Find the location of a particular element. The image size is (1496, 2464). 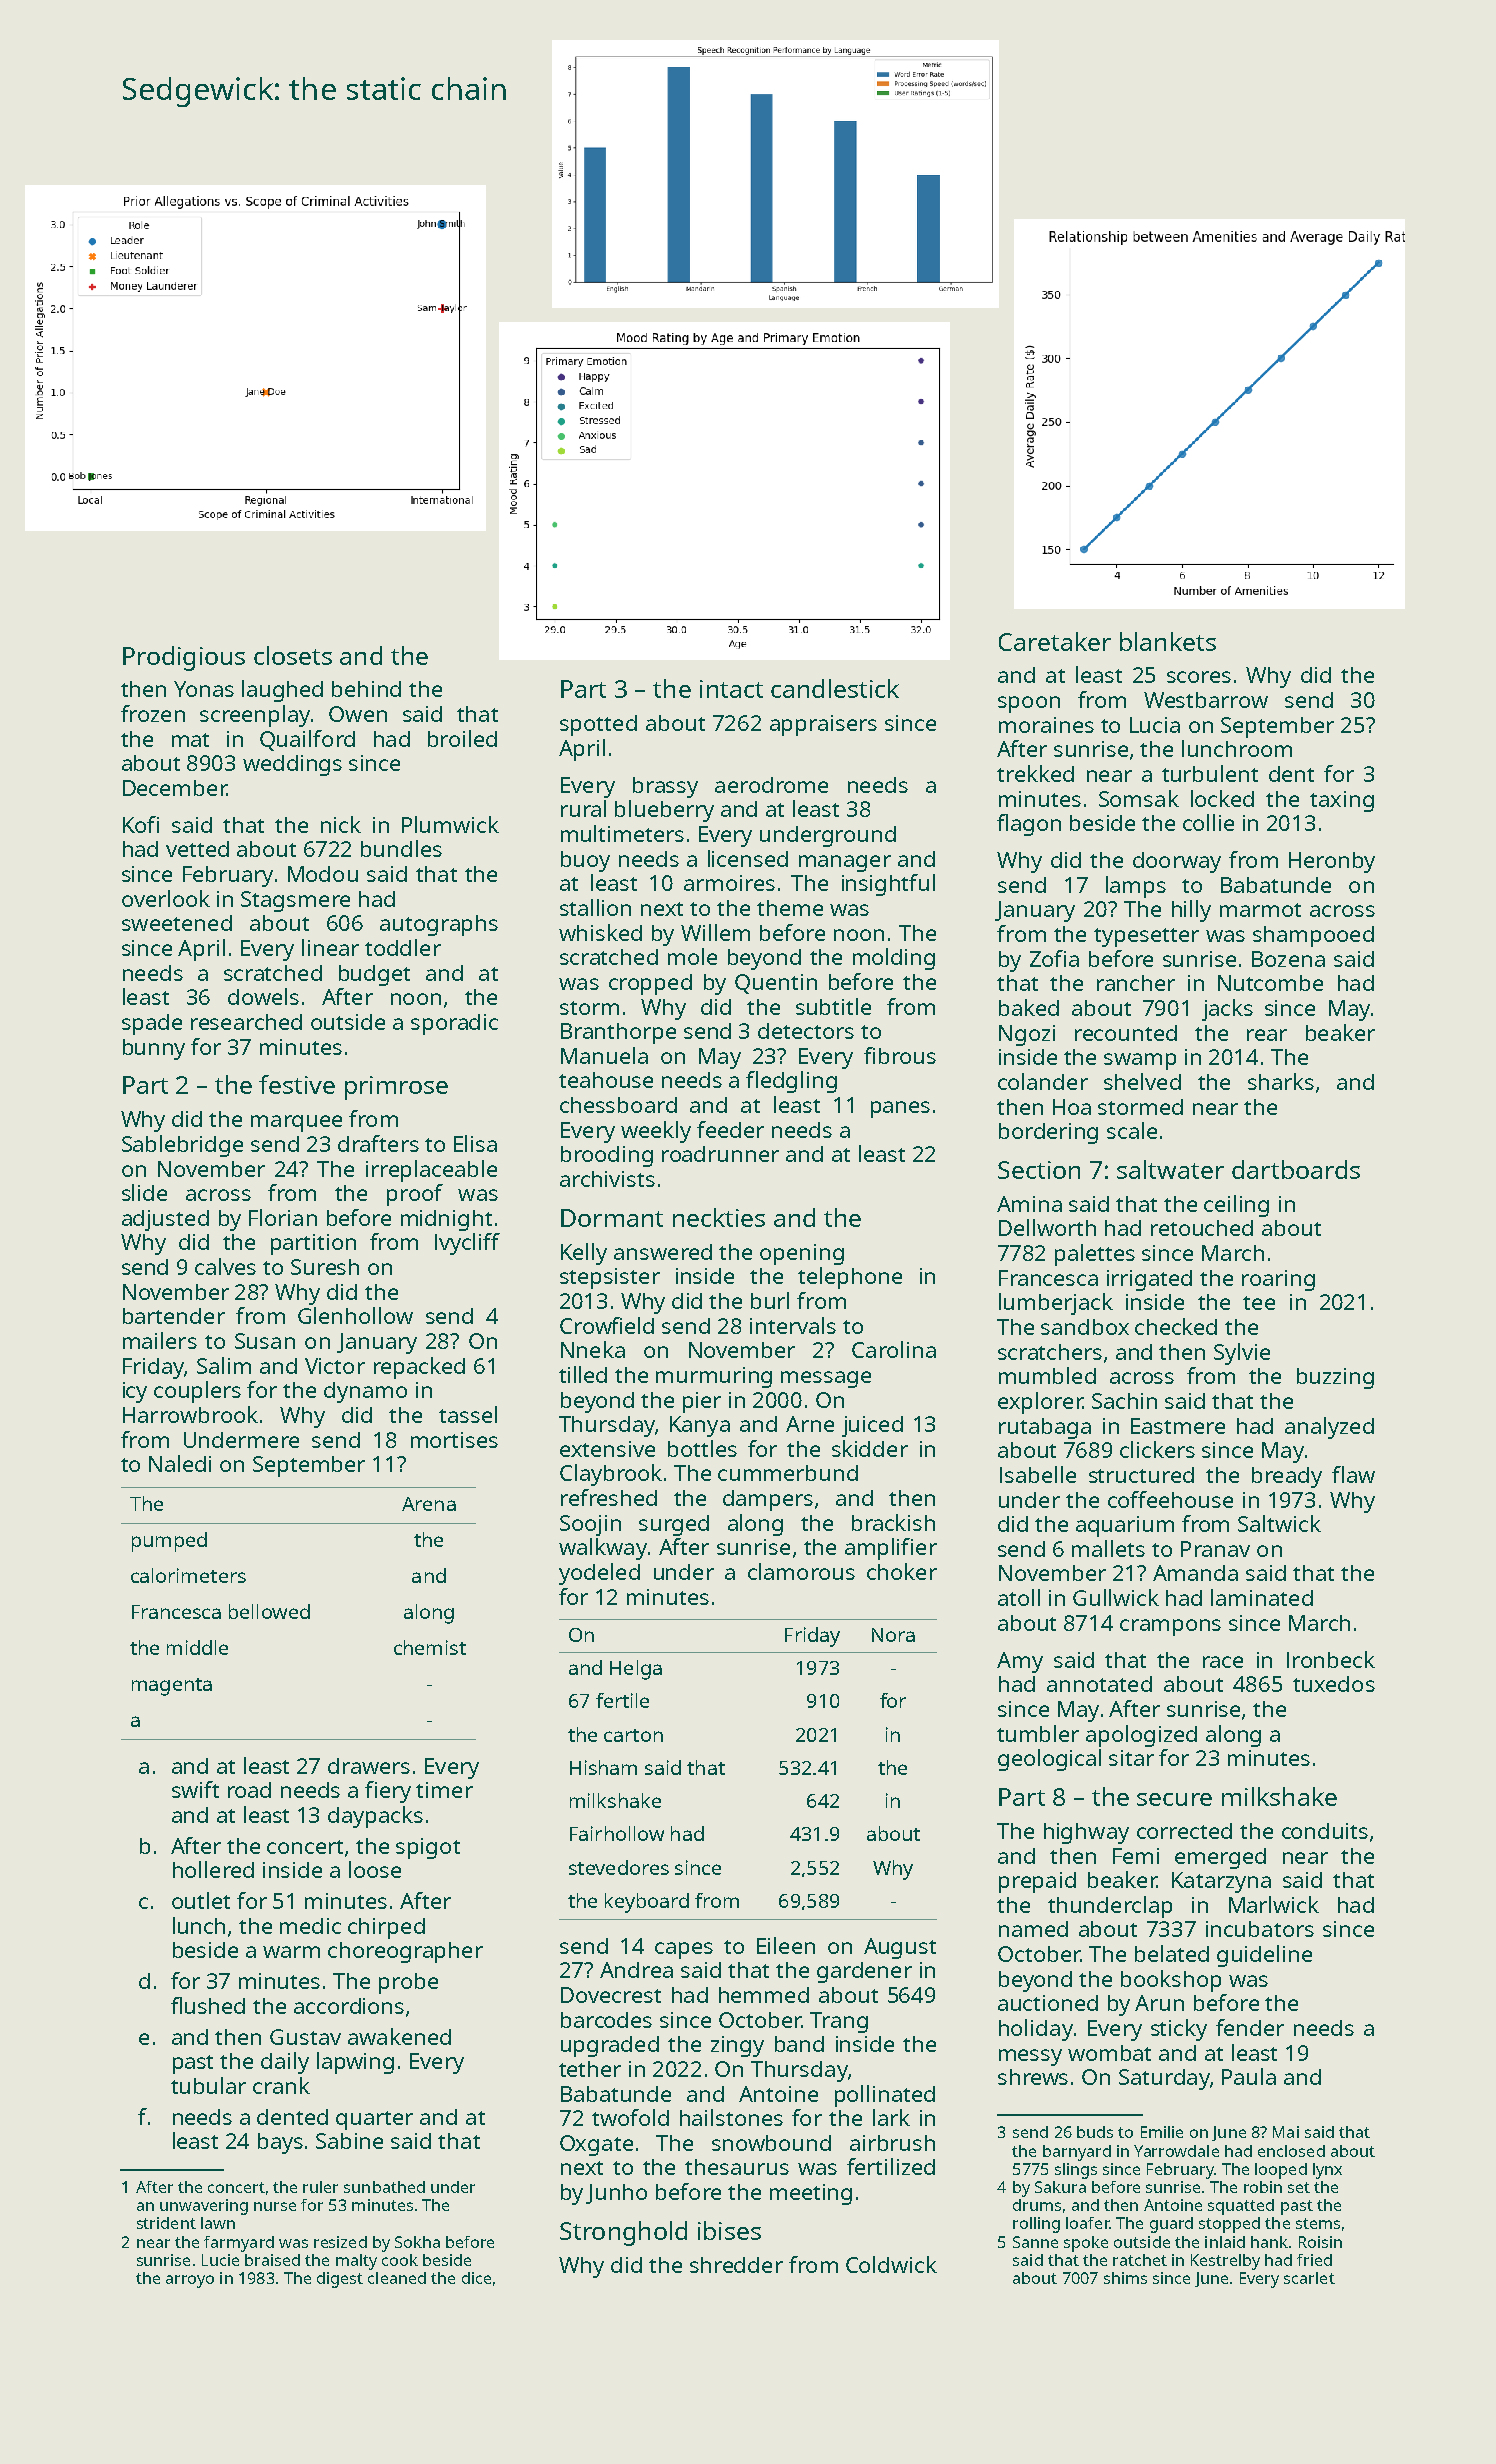

Glenhollow is located at coordinates (355, 1315).
